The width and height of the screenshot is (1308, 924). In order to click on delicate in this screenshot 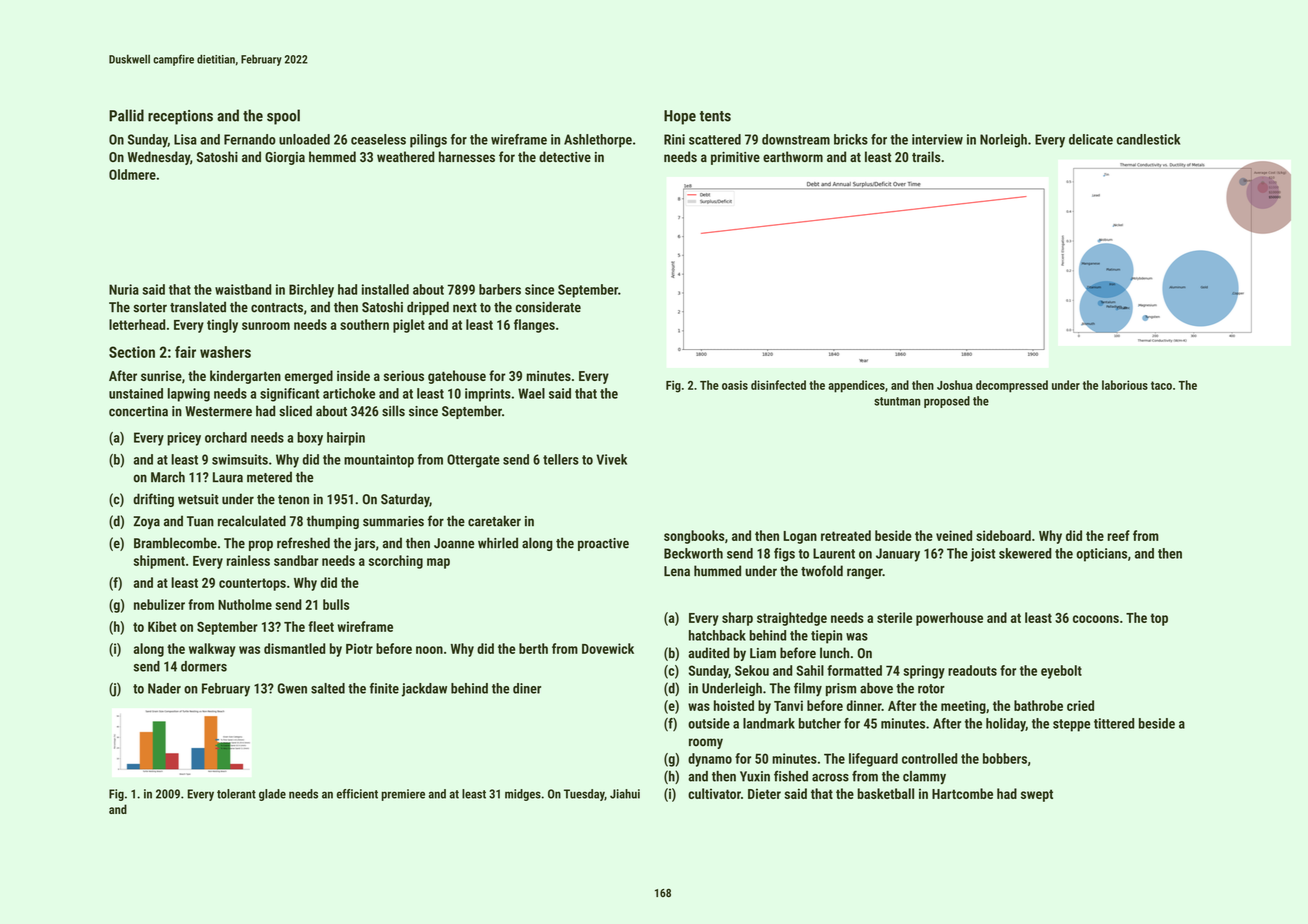, I will do `click(1091, 139)`.
